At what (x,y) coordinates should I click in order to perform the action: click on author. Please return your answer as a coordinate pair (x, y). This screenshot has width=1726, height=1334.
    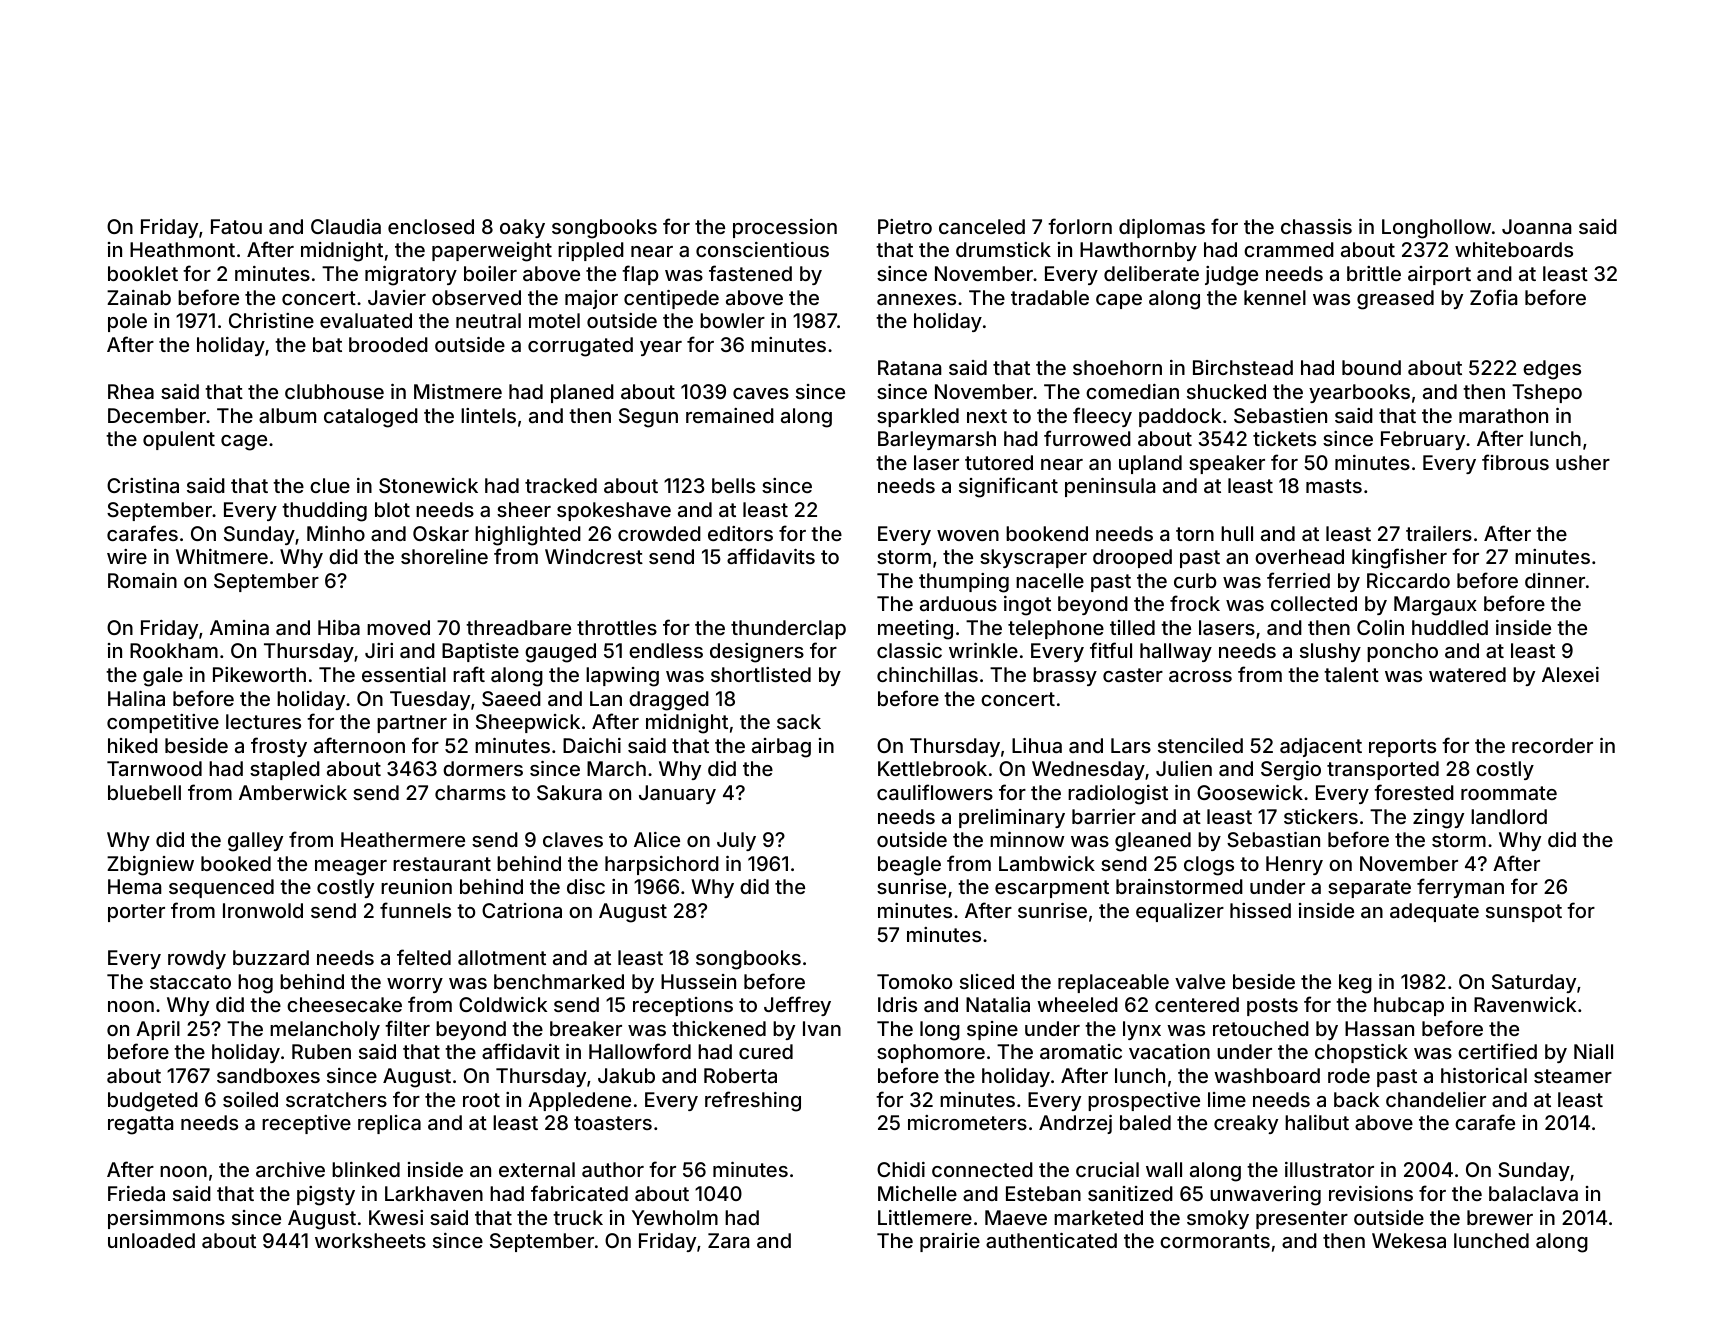
    Looking at the image, I should click on (613, 1169).
